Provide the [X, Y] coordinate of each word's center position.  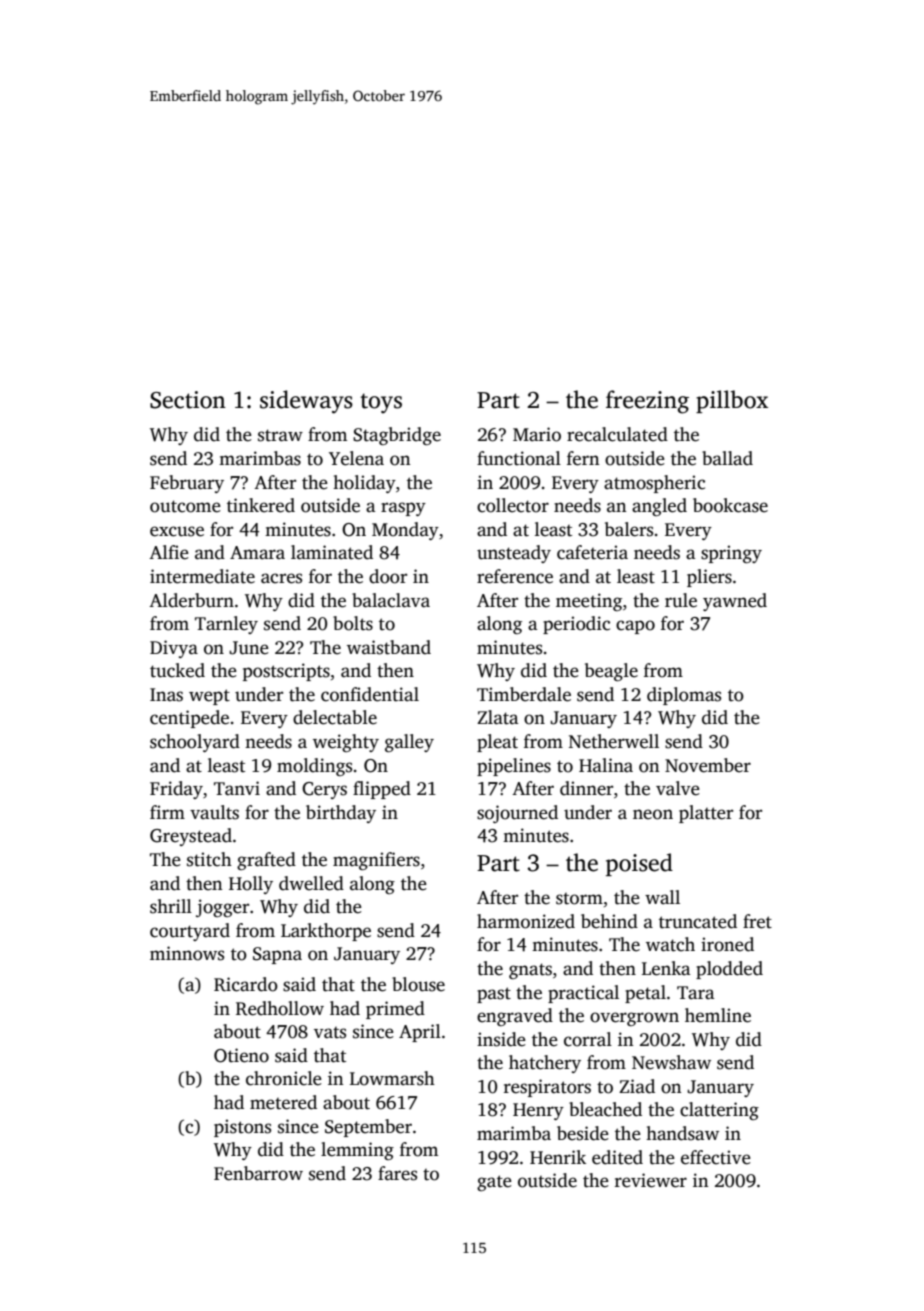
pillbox [732, 401]
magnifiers [376, 861]
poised [639, 864]
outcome [185, 506]
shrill [171, 906]
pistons [242, 1128]
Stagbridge [397, 436]
